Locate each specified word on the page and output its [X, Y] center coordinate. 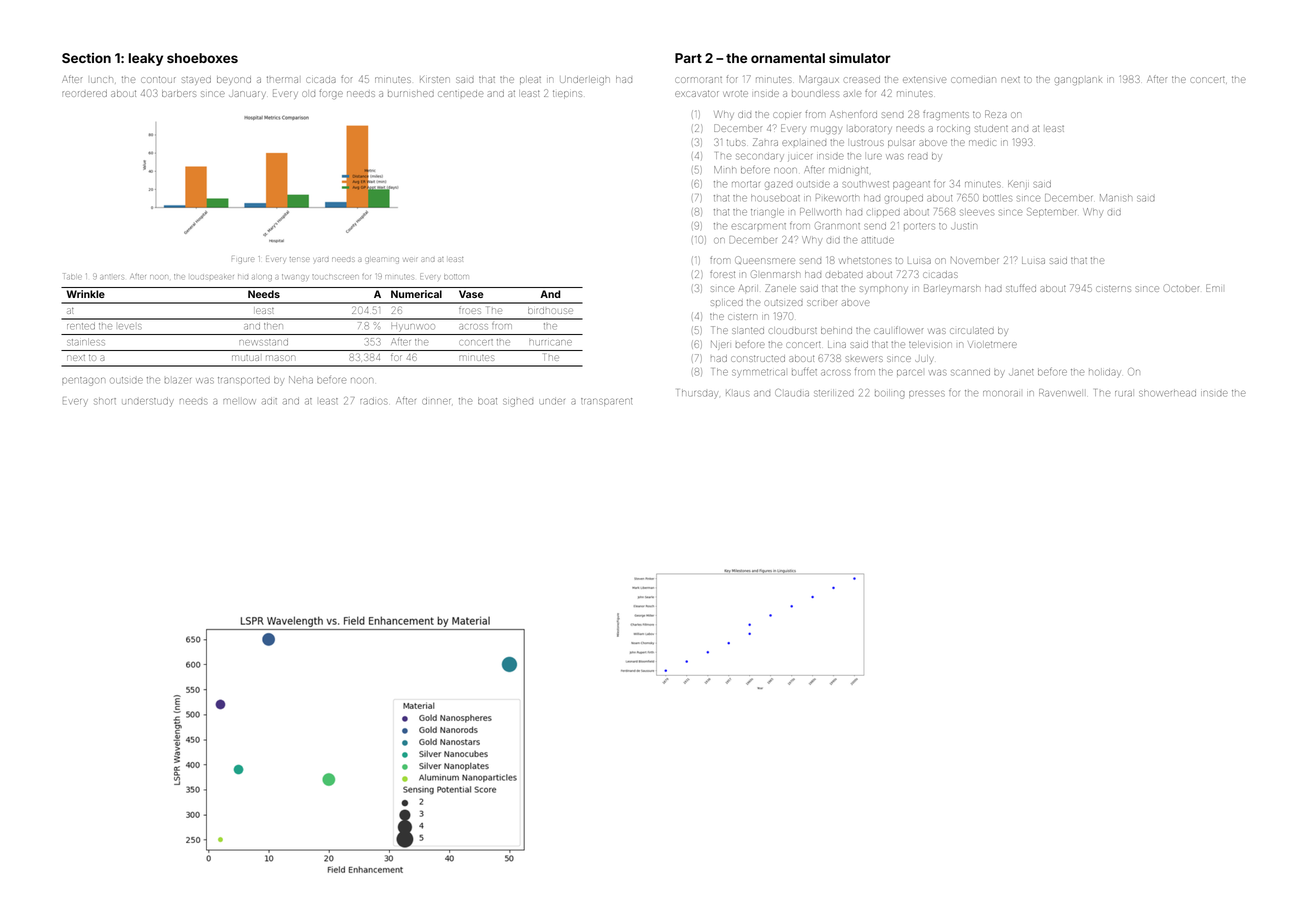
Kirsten [435, 79]
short [105, 401]
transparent [606, 401]
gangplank [1078, 81]
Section [86, 58]
